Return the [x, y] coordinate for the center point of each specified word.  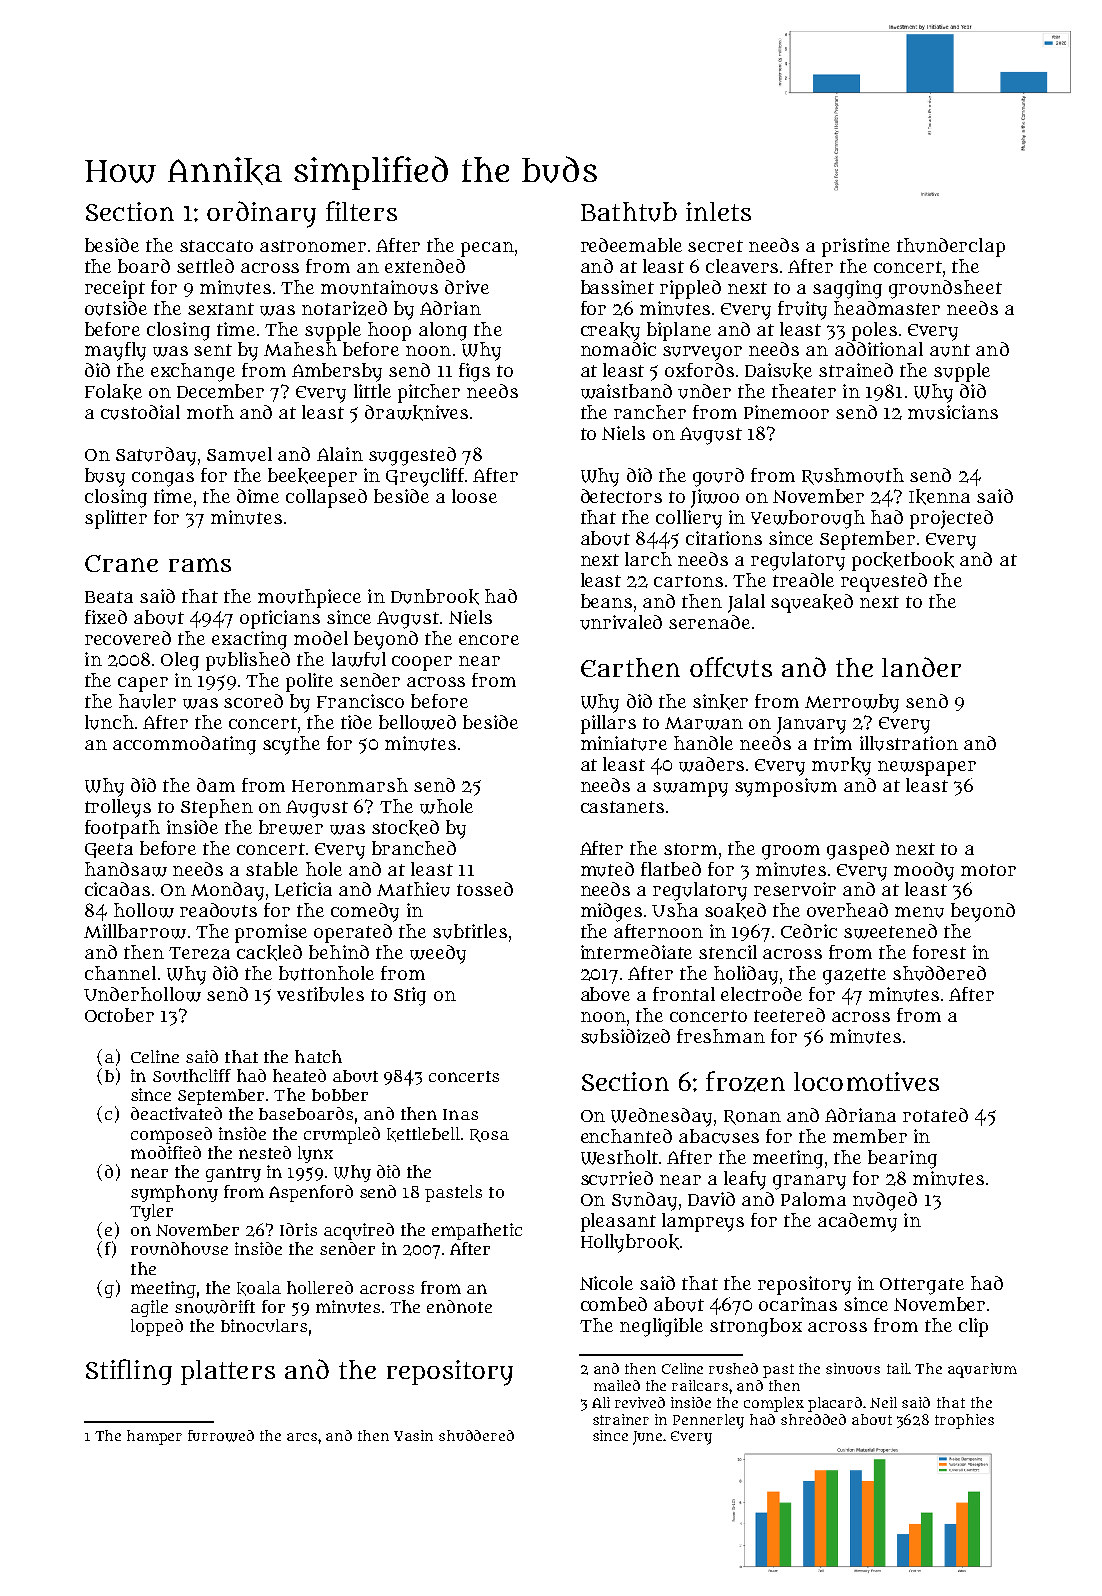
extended [425, 266]
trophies [964, 1421]
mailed [617, 1385]
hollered [320, 1287]
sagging [847, 289]
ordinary [261, 214]
